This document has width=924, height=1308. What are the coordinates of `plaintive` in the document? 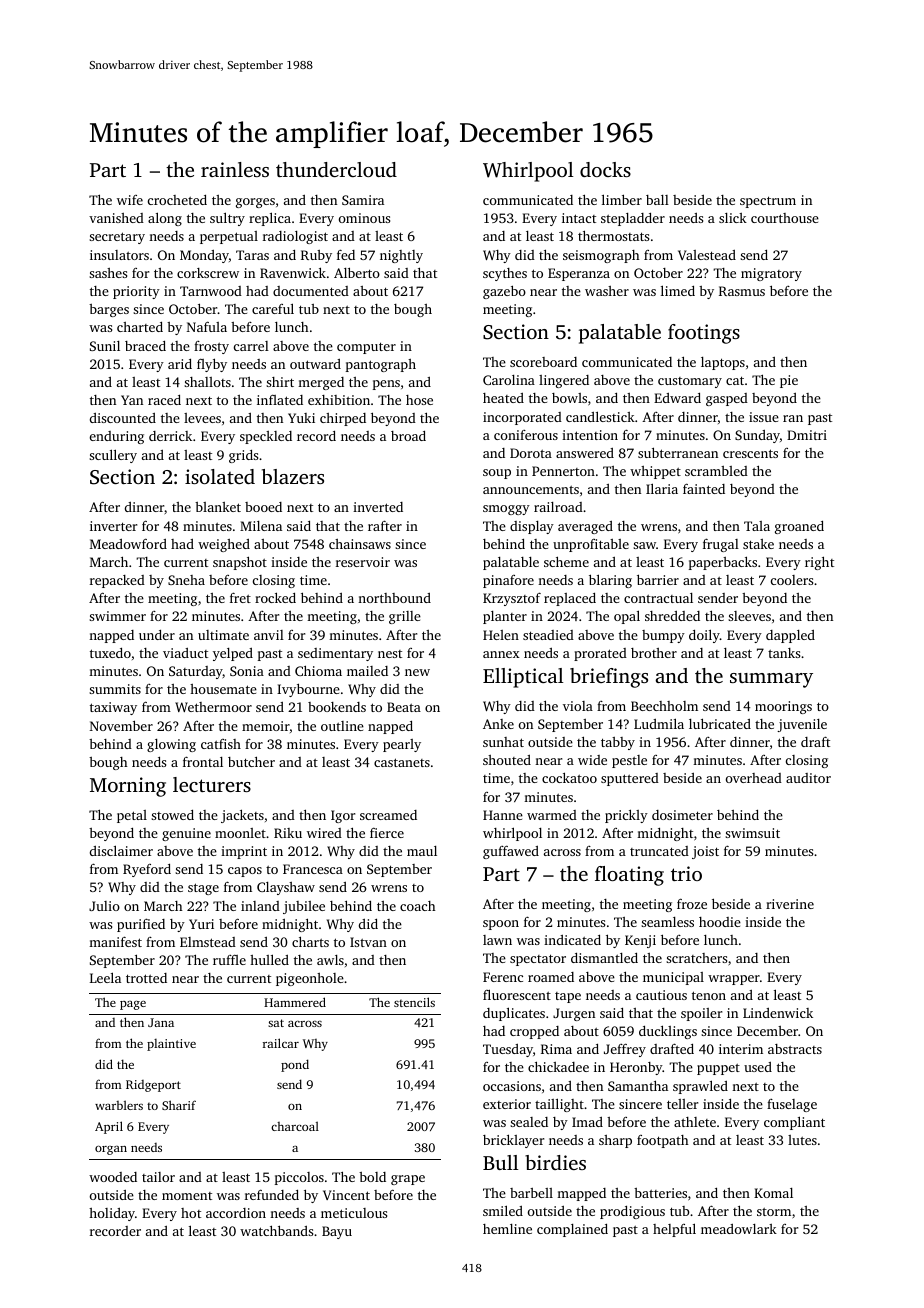 It's located at (171, 1045).
